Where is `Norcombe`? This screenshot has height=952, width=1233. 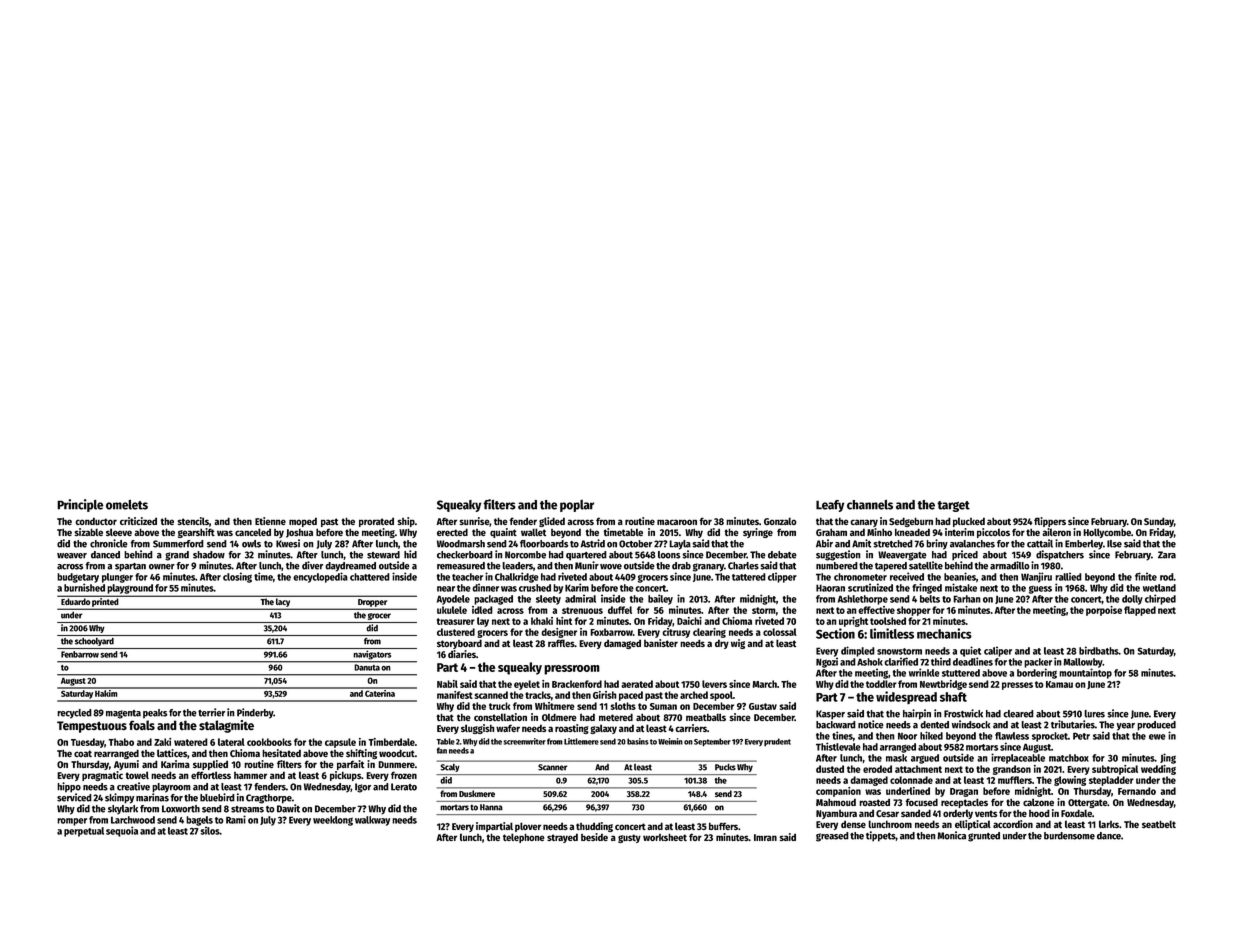 Norcombe is located at coordinates (525, 555).
